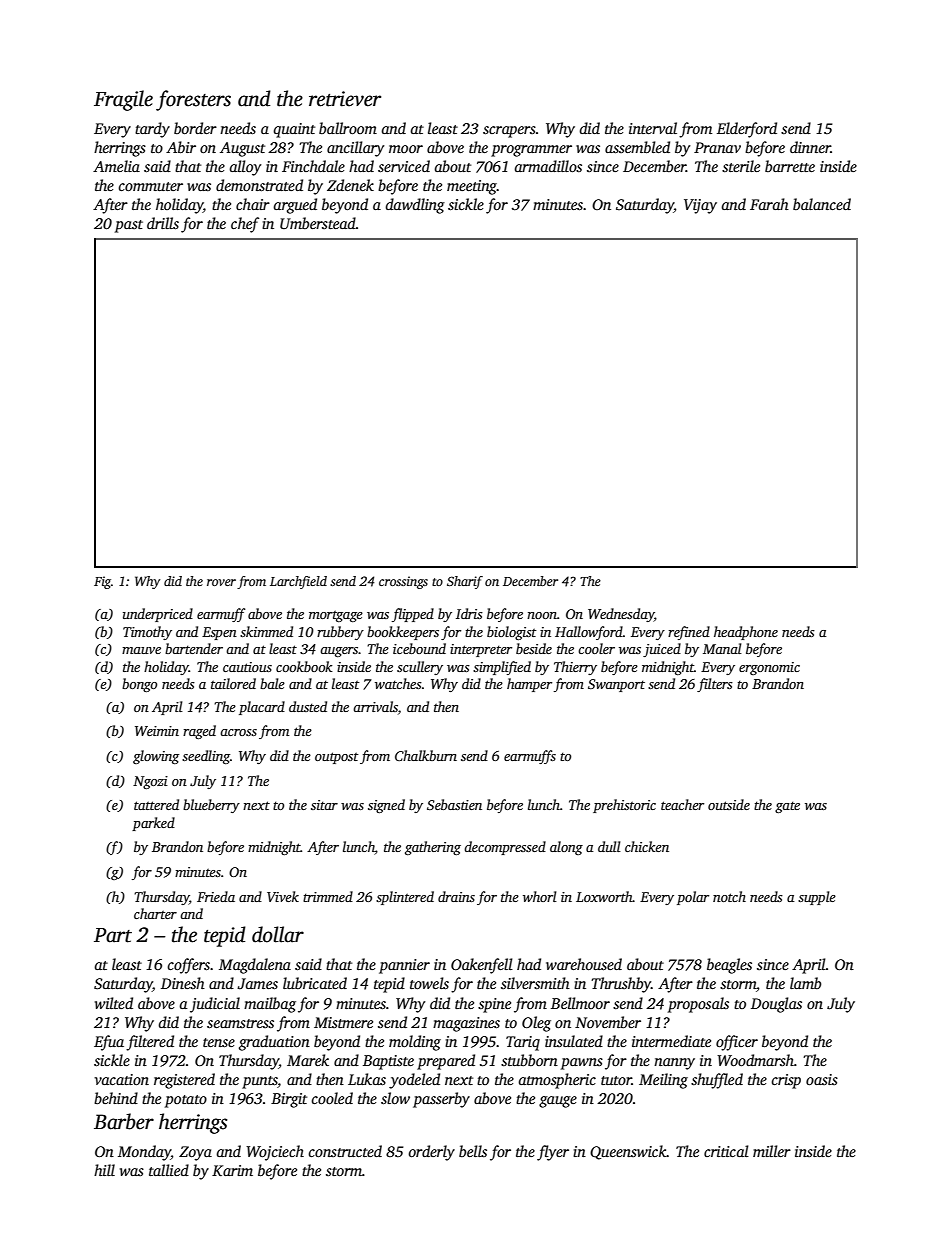  What do you see at coordinates (294, 130) in the document?
I see `quaint` at bounding box center [294, 130].
